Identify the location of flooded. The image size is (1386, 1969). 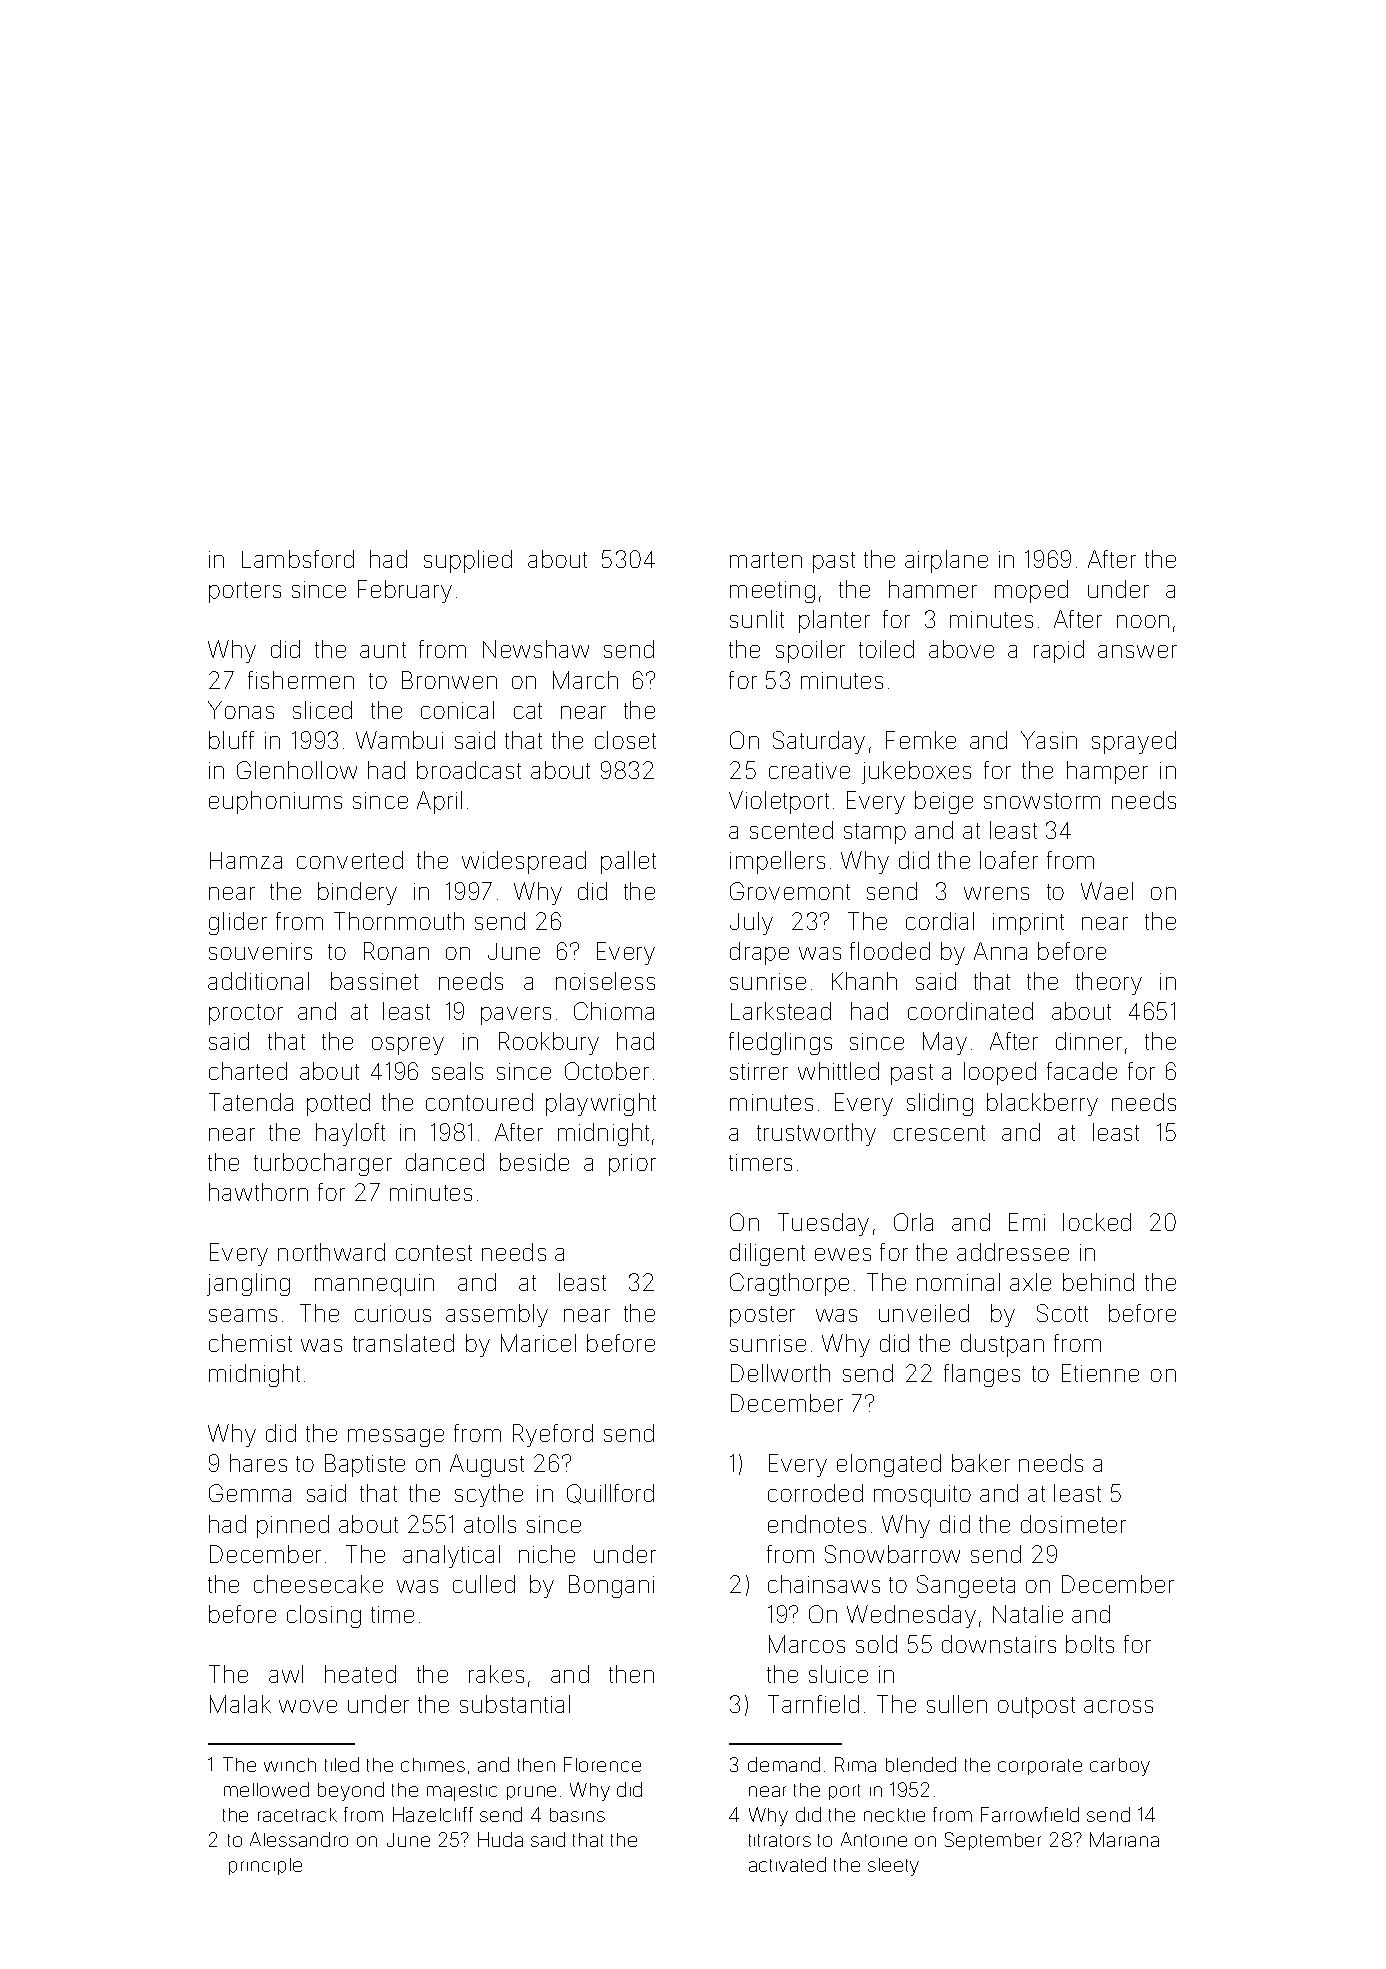
(890, 951).
